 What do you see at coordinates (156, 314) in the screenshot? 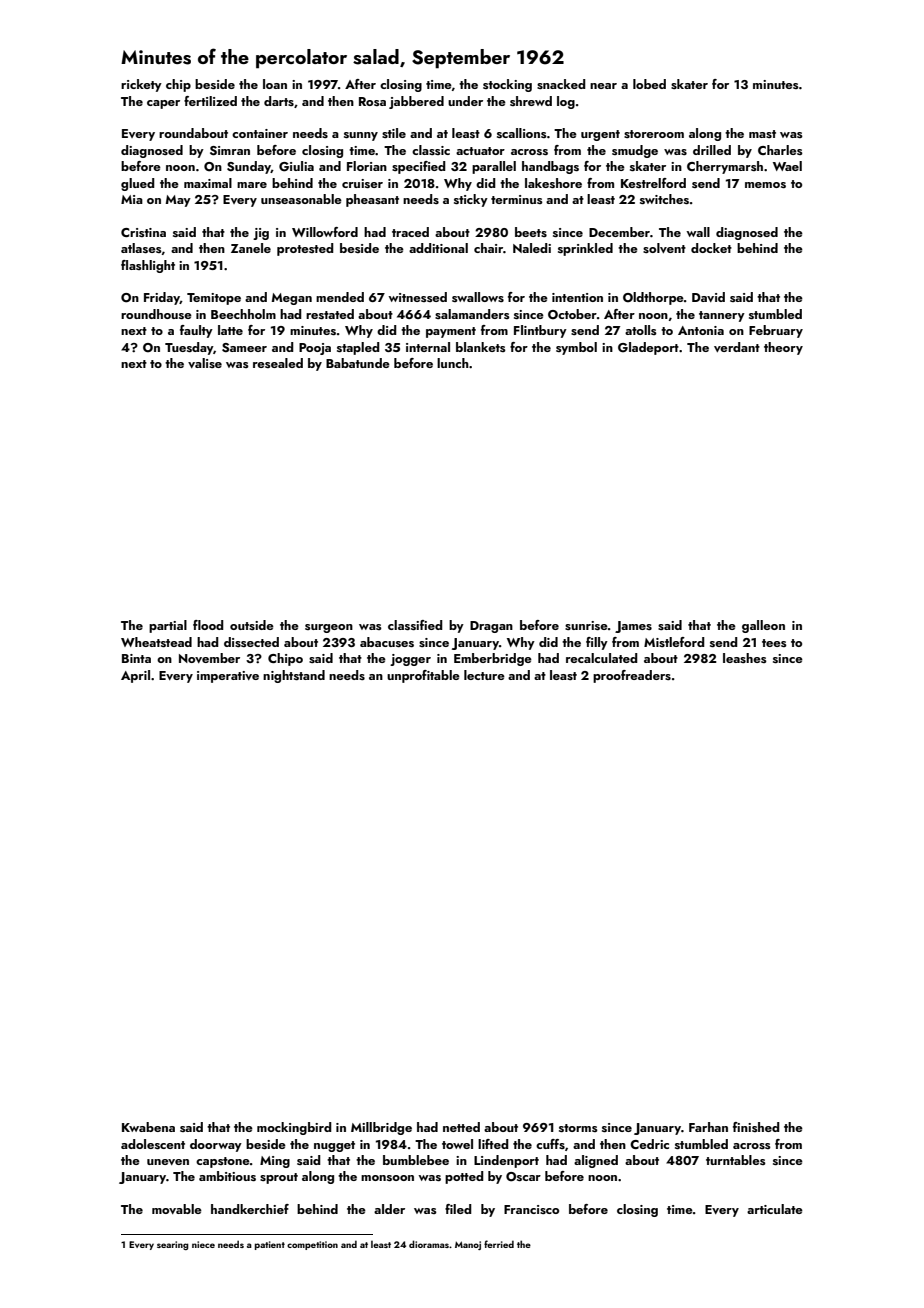
I see `roundhouse` at bounding box center [156, 314].
